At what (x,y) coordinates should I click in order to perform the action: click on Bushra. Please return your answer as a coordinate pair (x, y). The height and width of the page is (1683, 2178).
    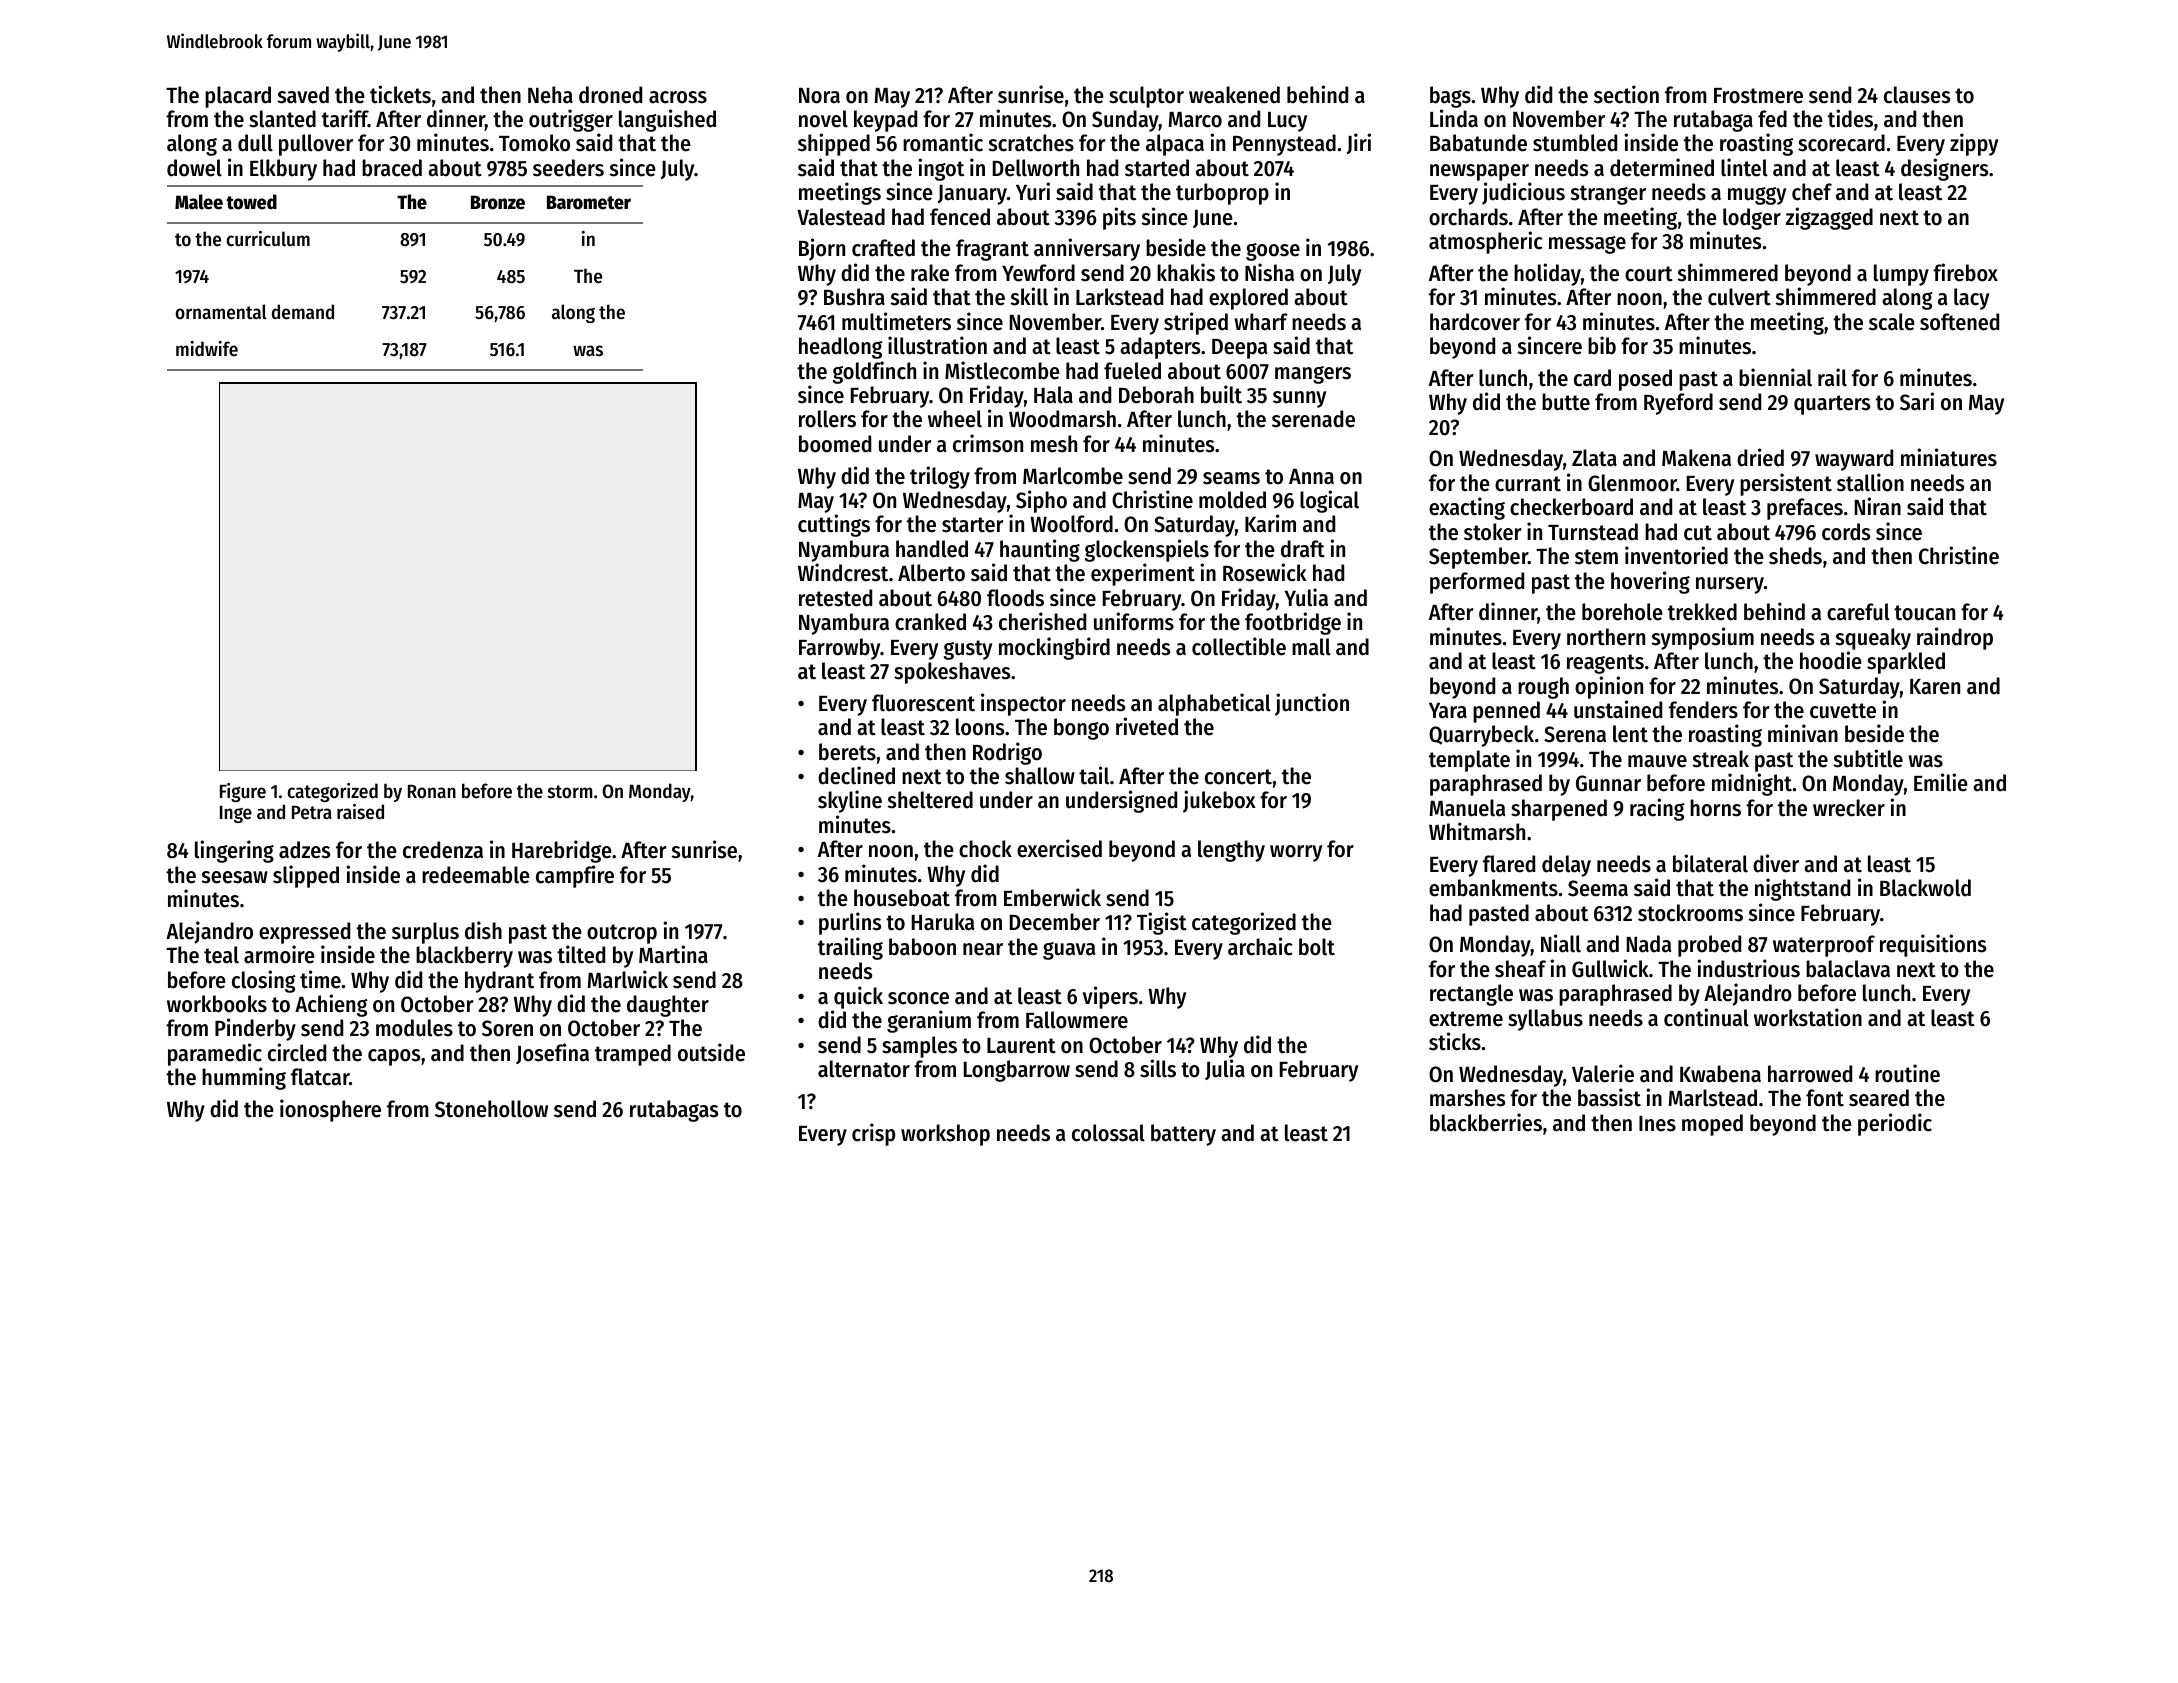
    Looking at the image, I should click on (854, 297).
